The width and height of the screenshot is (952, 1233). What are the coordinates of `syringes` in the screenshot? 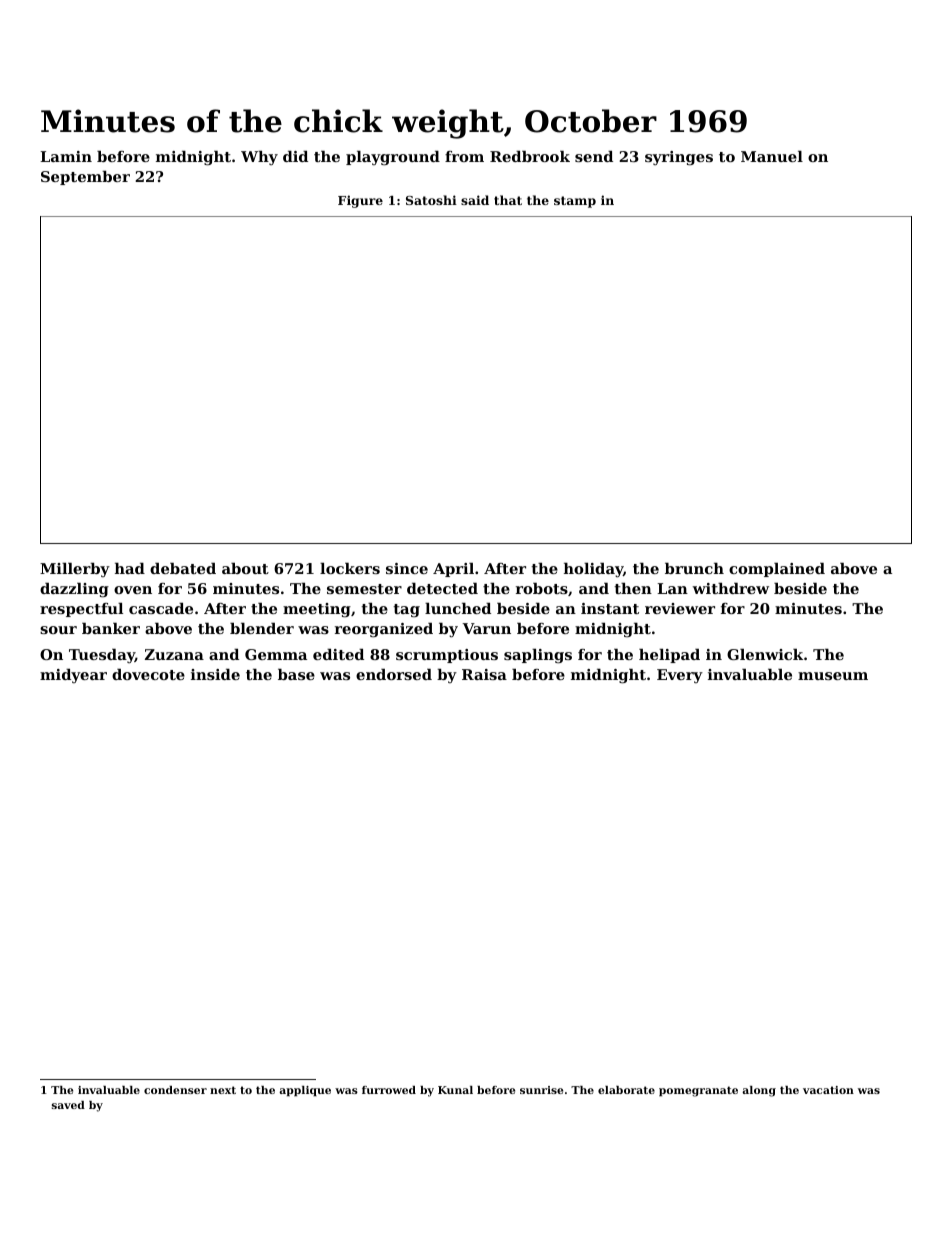 It's located at (679, 158).
